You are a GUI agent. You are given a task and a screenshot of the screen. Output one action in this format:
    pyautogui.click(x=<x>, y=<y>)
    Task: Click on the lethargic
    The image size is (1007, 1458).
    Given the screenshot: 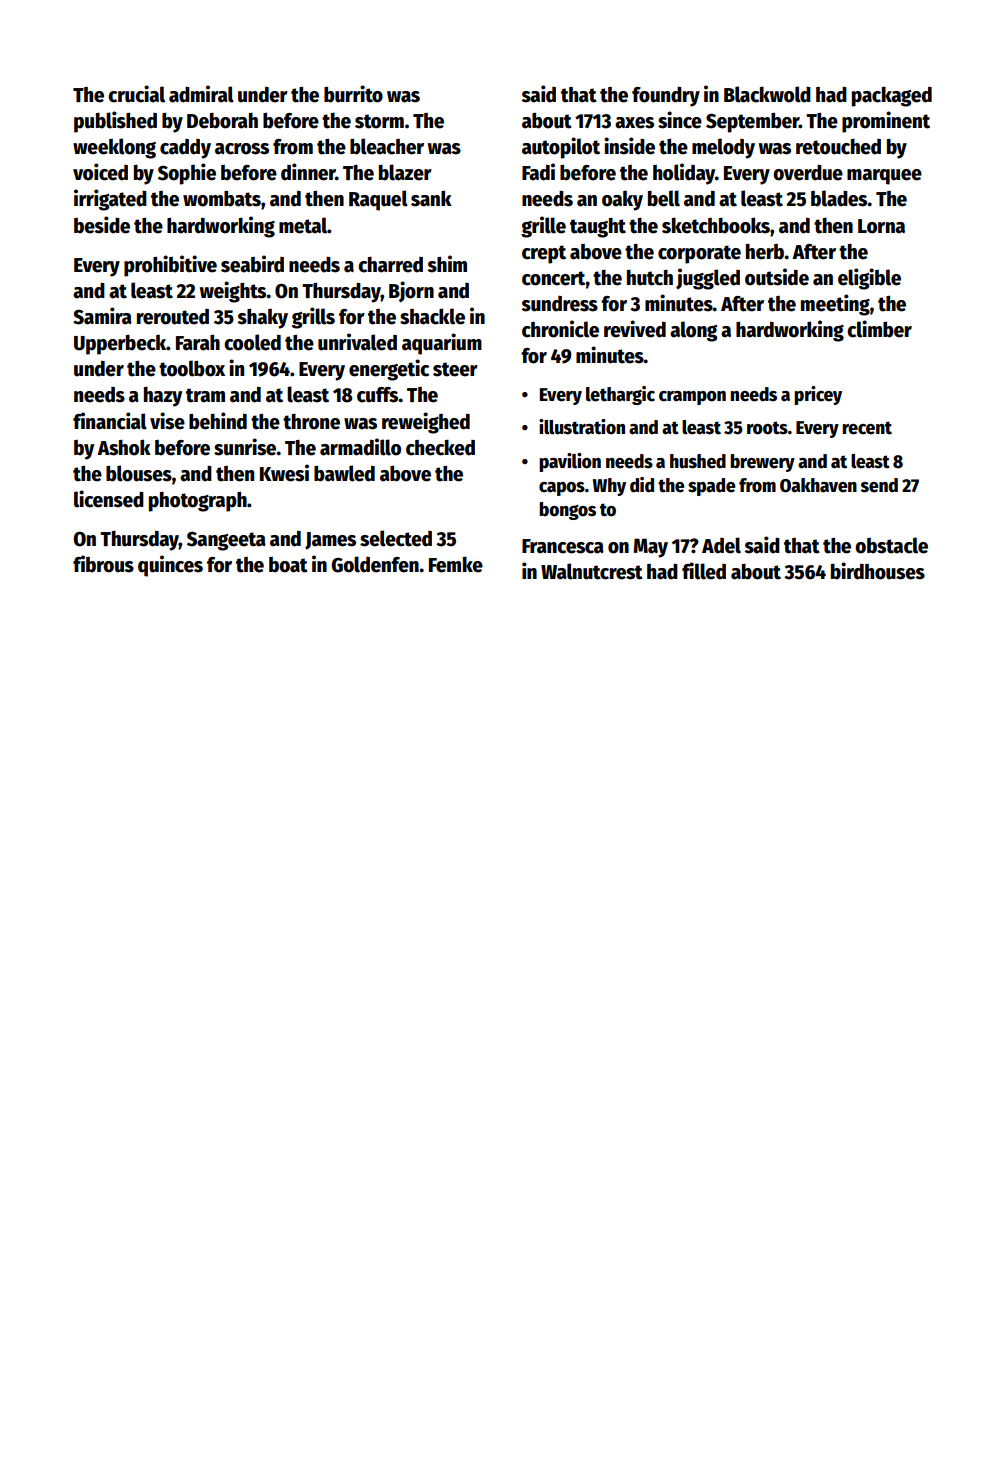 What is the action you would take?
    pyautogui.click(x=620, y=395)
